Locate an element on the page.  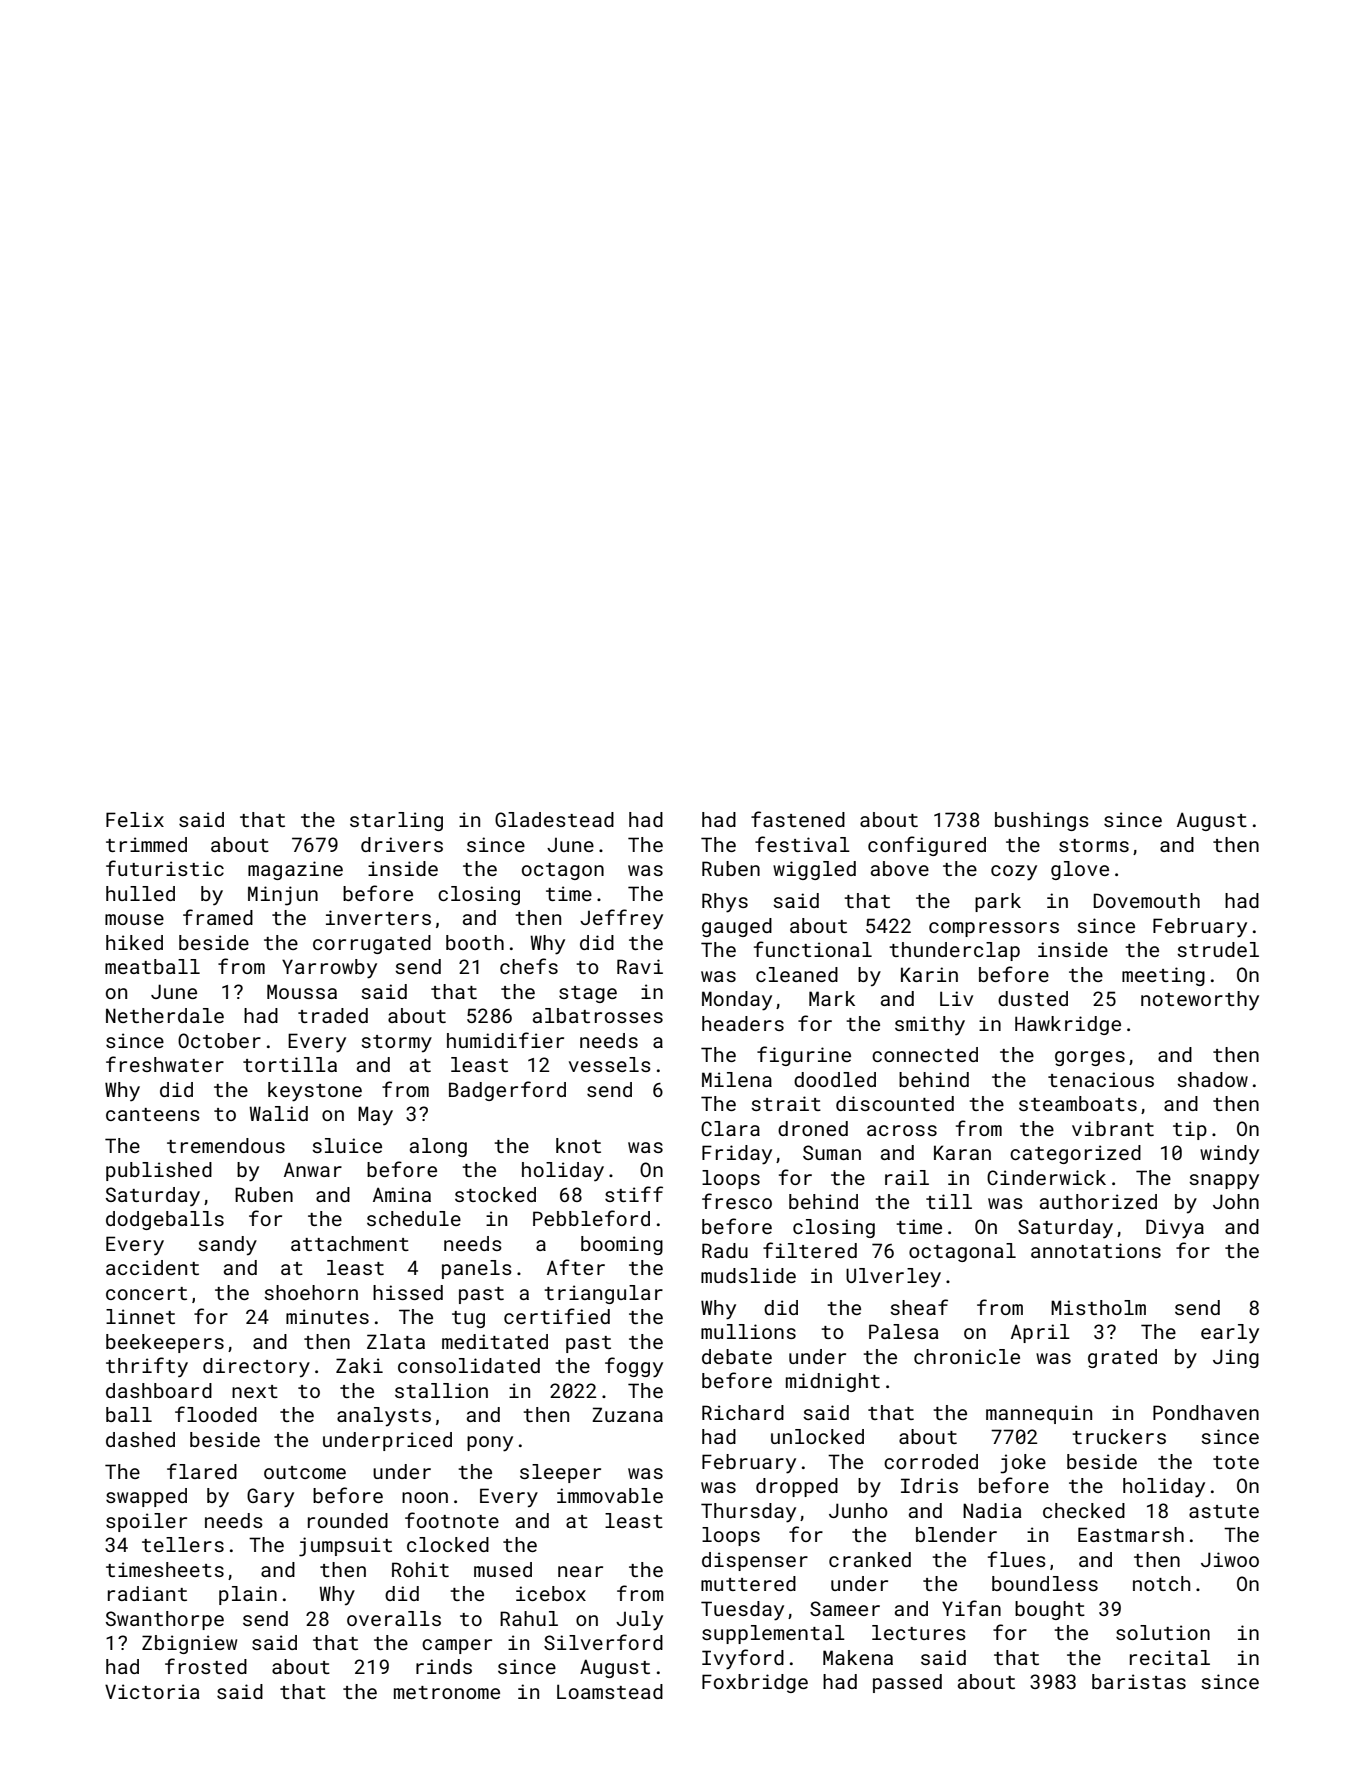
storms is located at coordinates (1094, 845).
